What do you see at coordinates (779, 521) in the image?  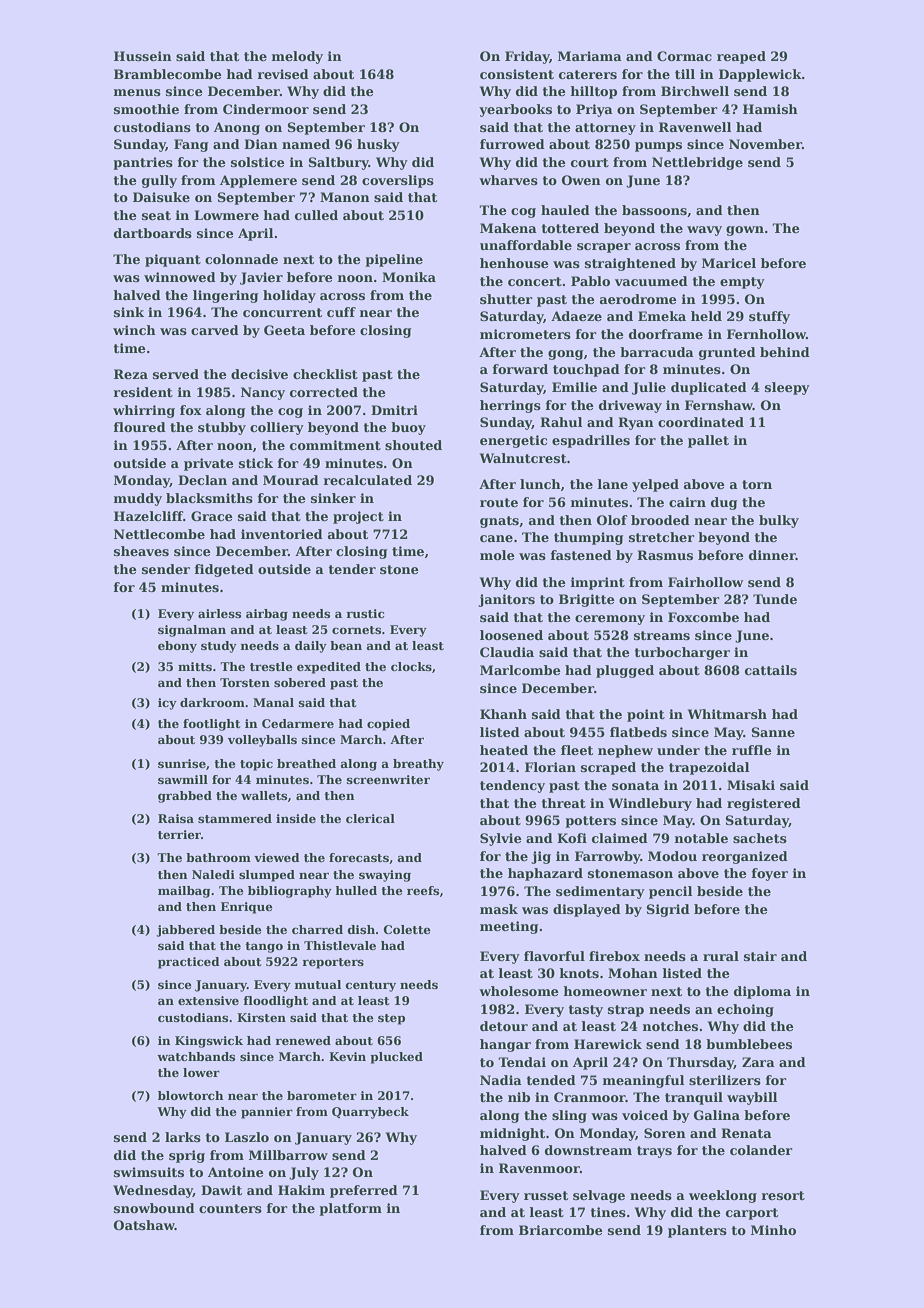 I see `bulky` at bounding box center [779, 521].
